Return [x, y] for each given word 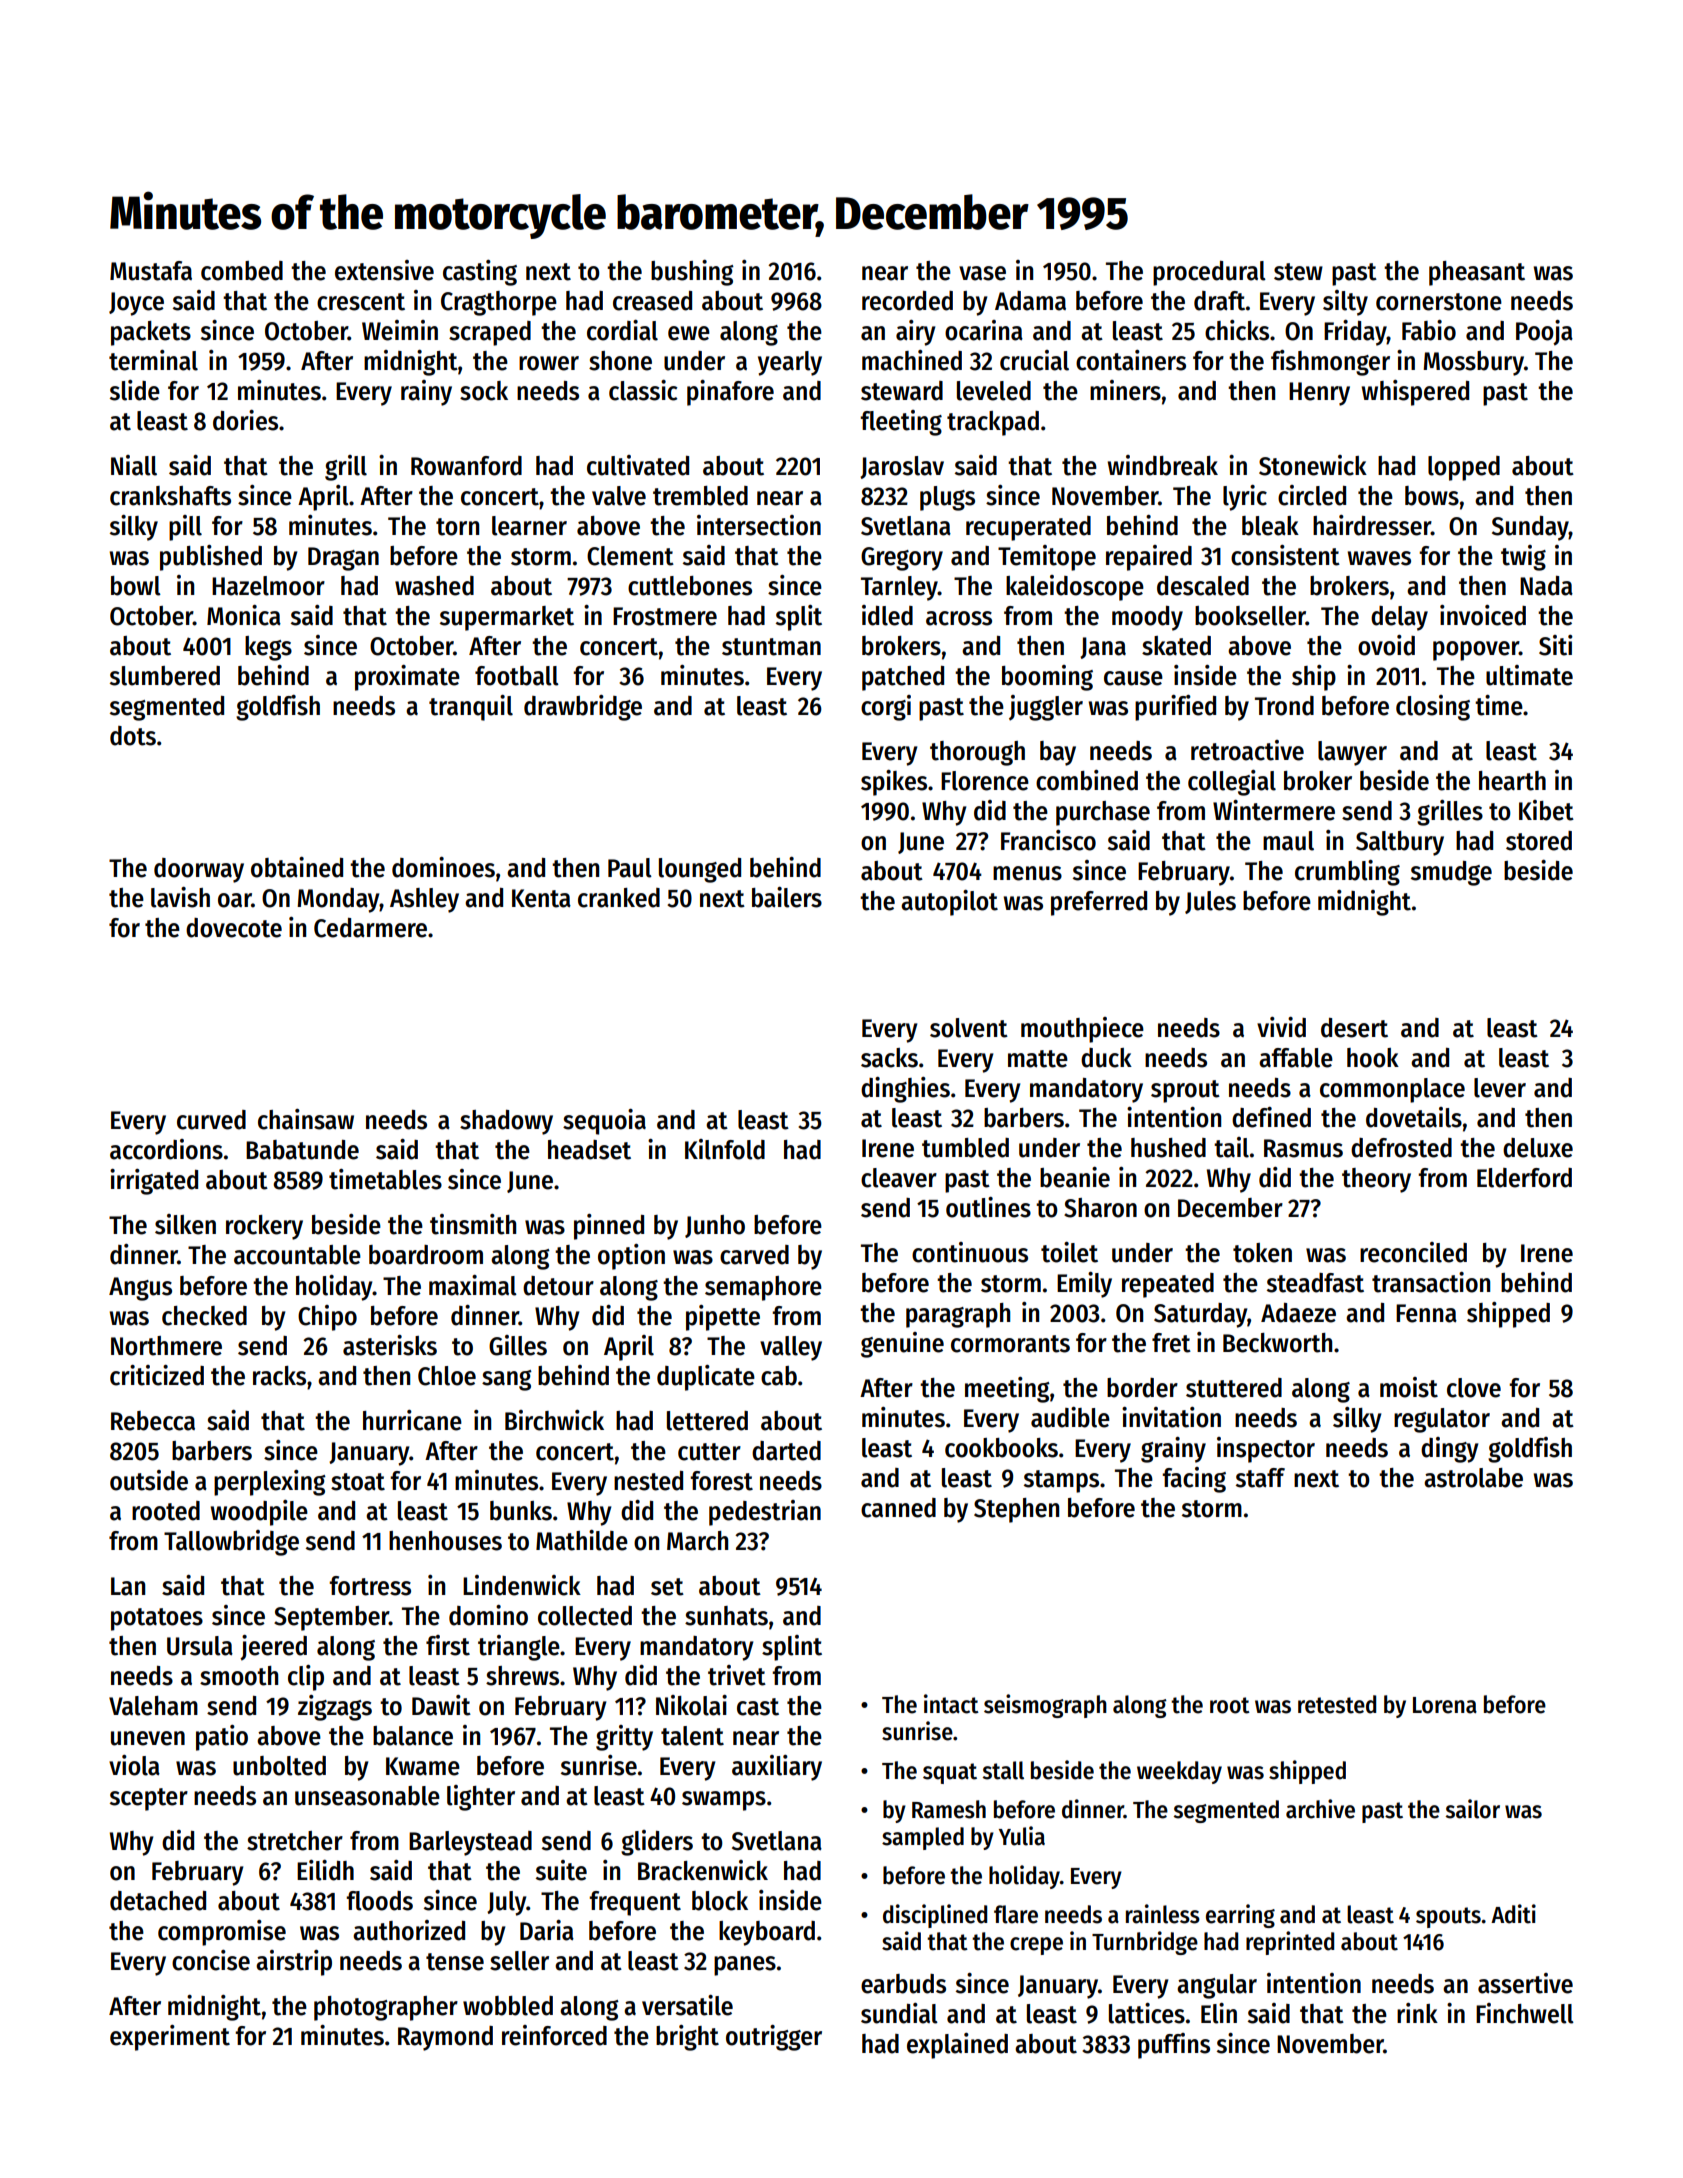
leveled [994, 391]
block [720, 1901]
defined [1271, 1117]
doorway [199, 870]
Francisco [1048, 840]
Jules [1210, 902]
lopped [1464, 468]
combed [242, 271]
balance [413, 1736]
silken [185, 1224]
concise [211, 1960]
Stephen [1016, 1510]
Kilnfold [725, 1149]
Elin [1219, 2013]
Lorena [1445, 1705]
